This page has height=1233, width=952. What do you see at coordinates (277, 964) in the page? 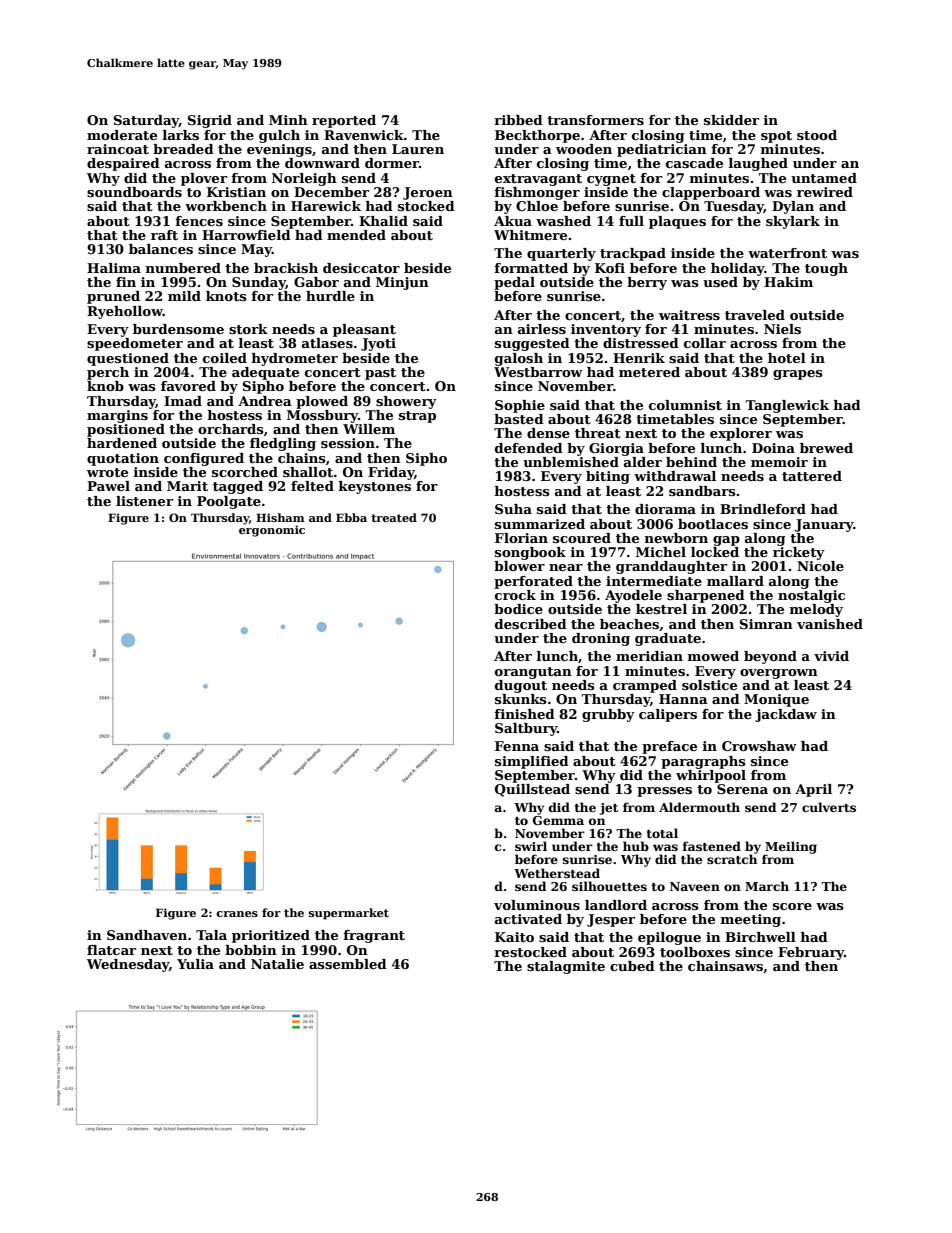
I see `Natalie` at bounding box center [277, 964].
